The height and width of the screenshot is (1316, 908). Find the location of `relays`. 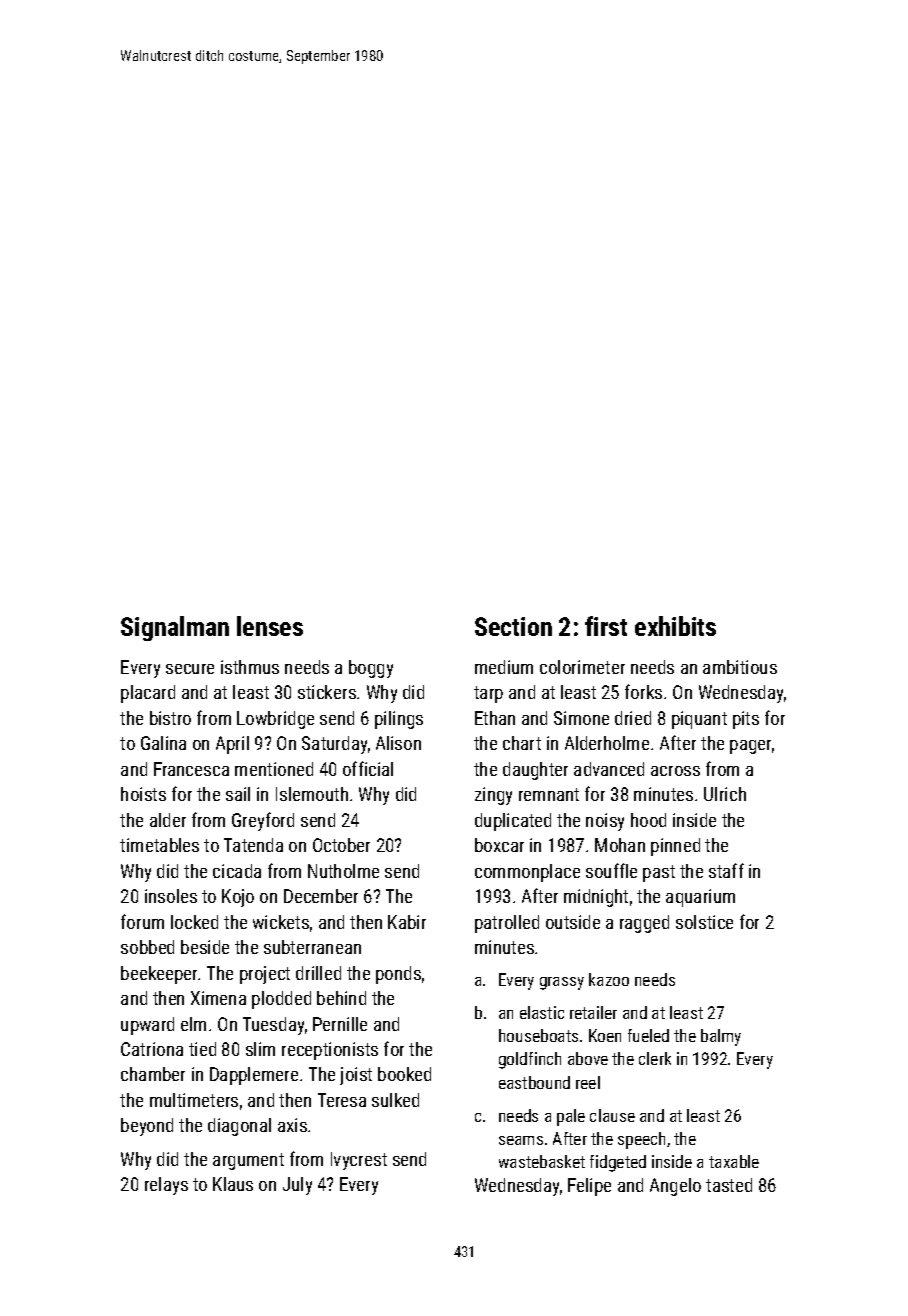

relays is located at coordinates (166, 1186).
